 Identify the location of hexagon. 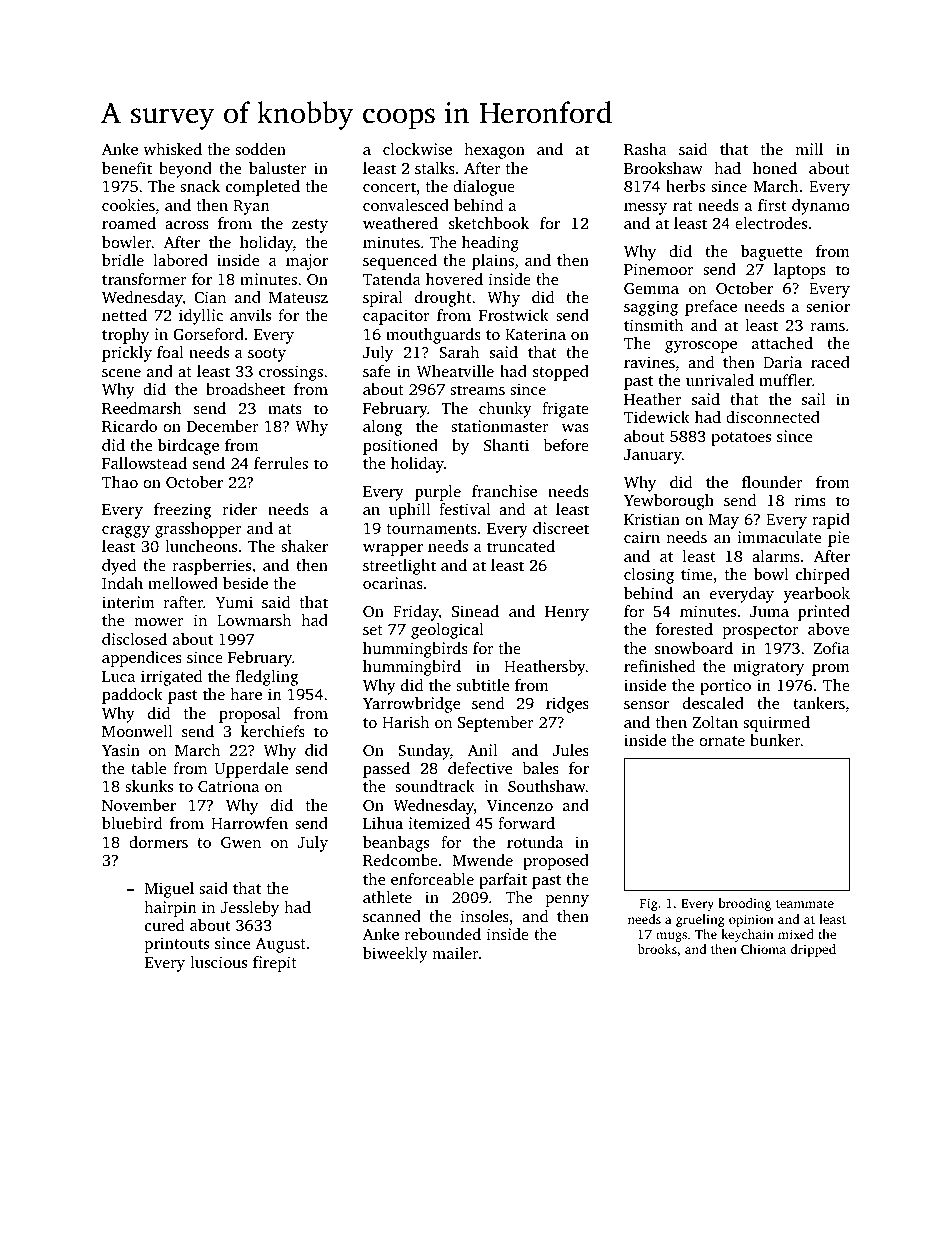
(494, 151).
